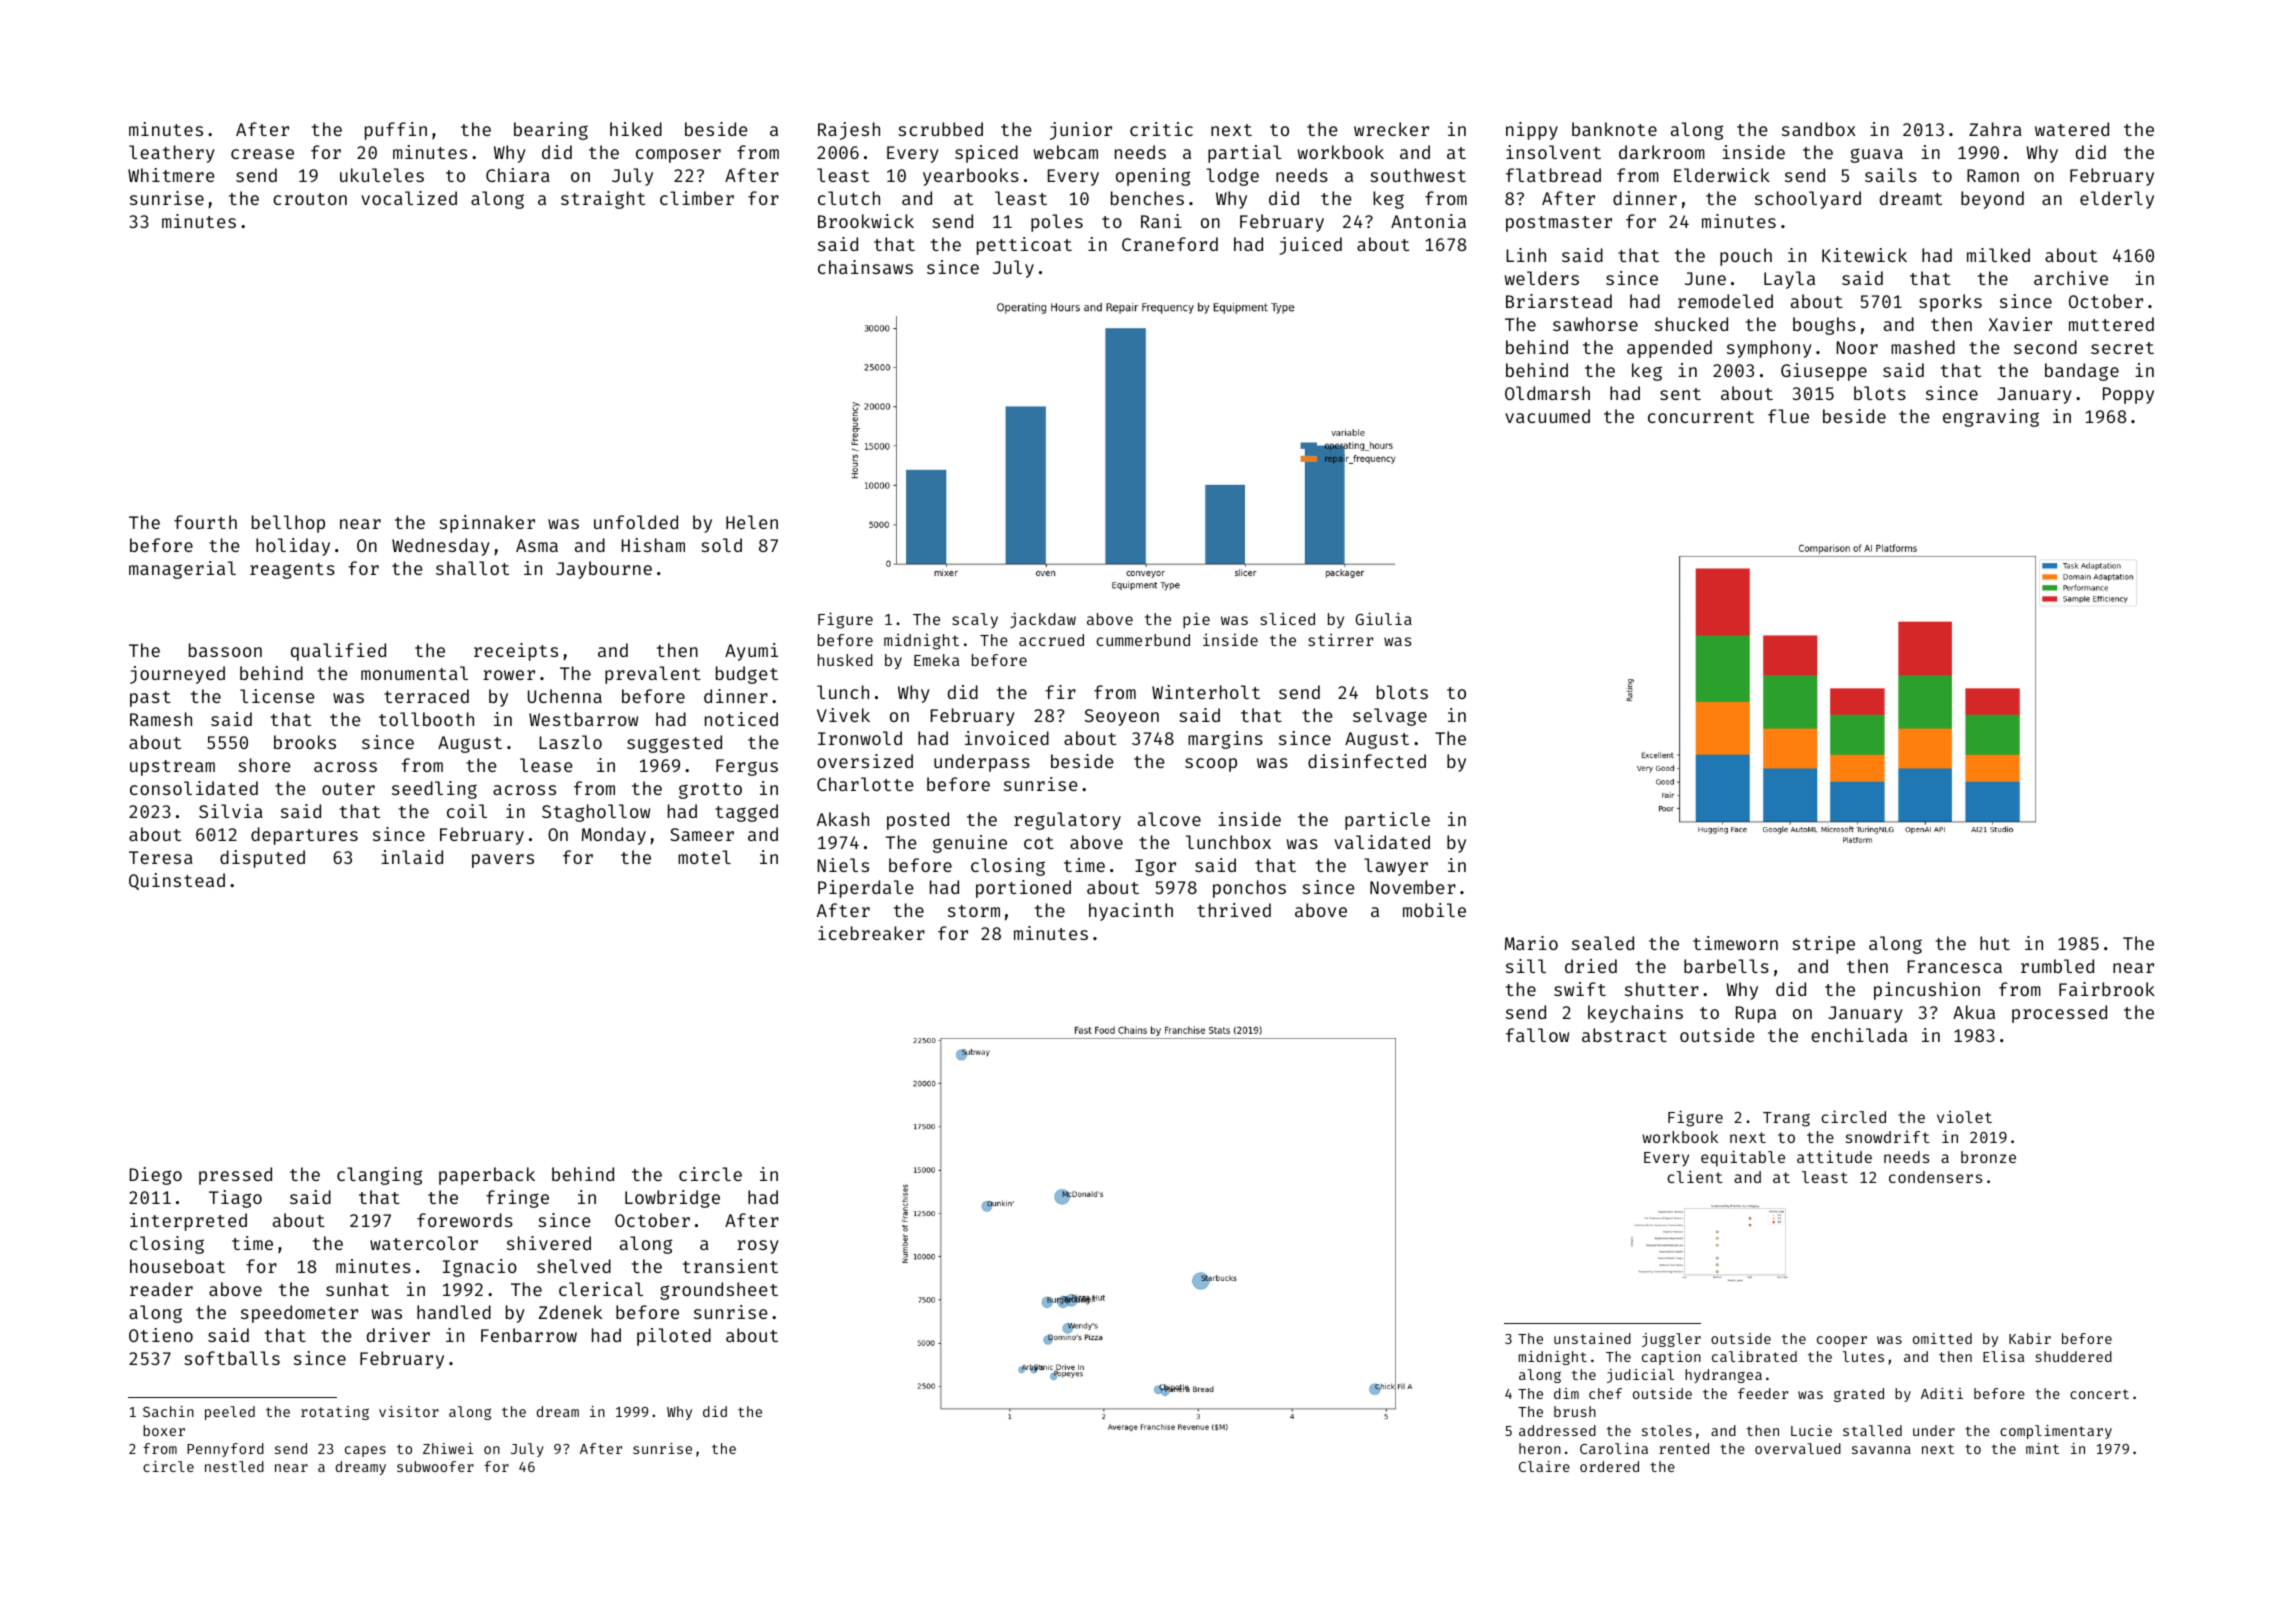 This page has height=1615, width=2284. What do you see at coordinates (1234, 910) in the page?
I see `thrived` at bounding box center [1234, 910].
